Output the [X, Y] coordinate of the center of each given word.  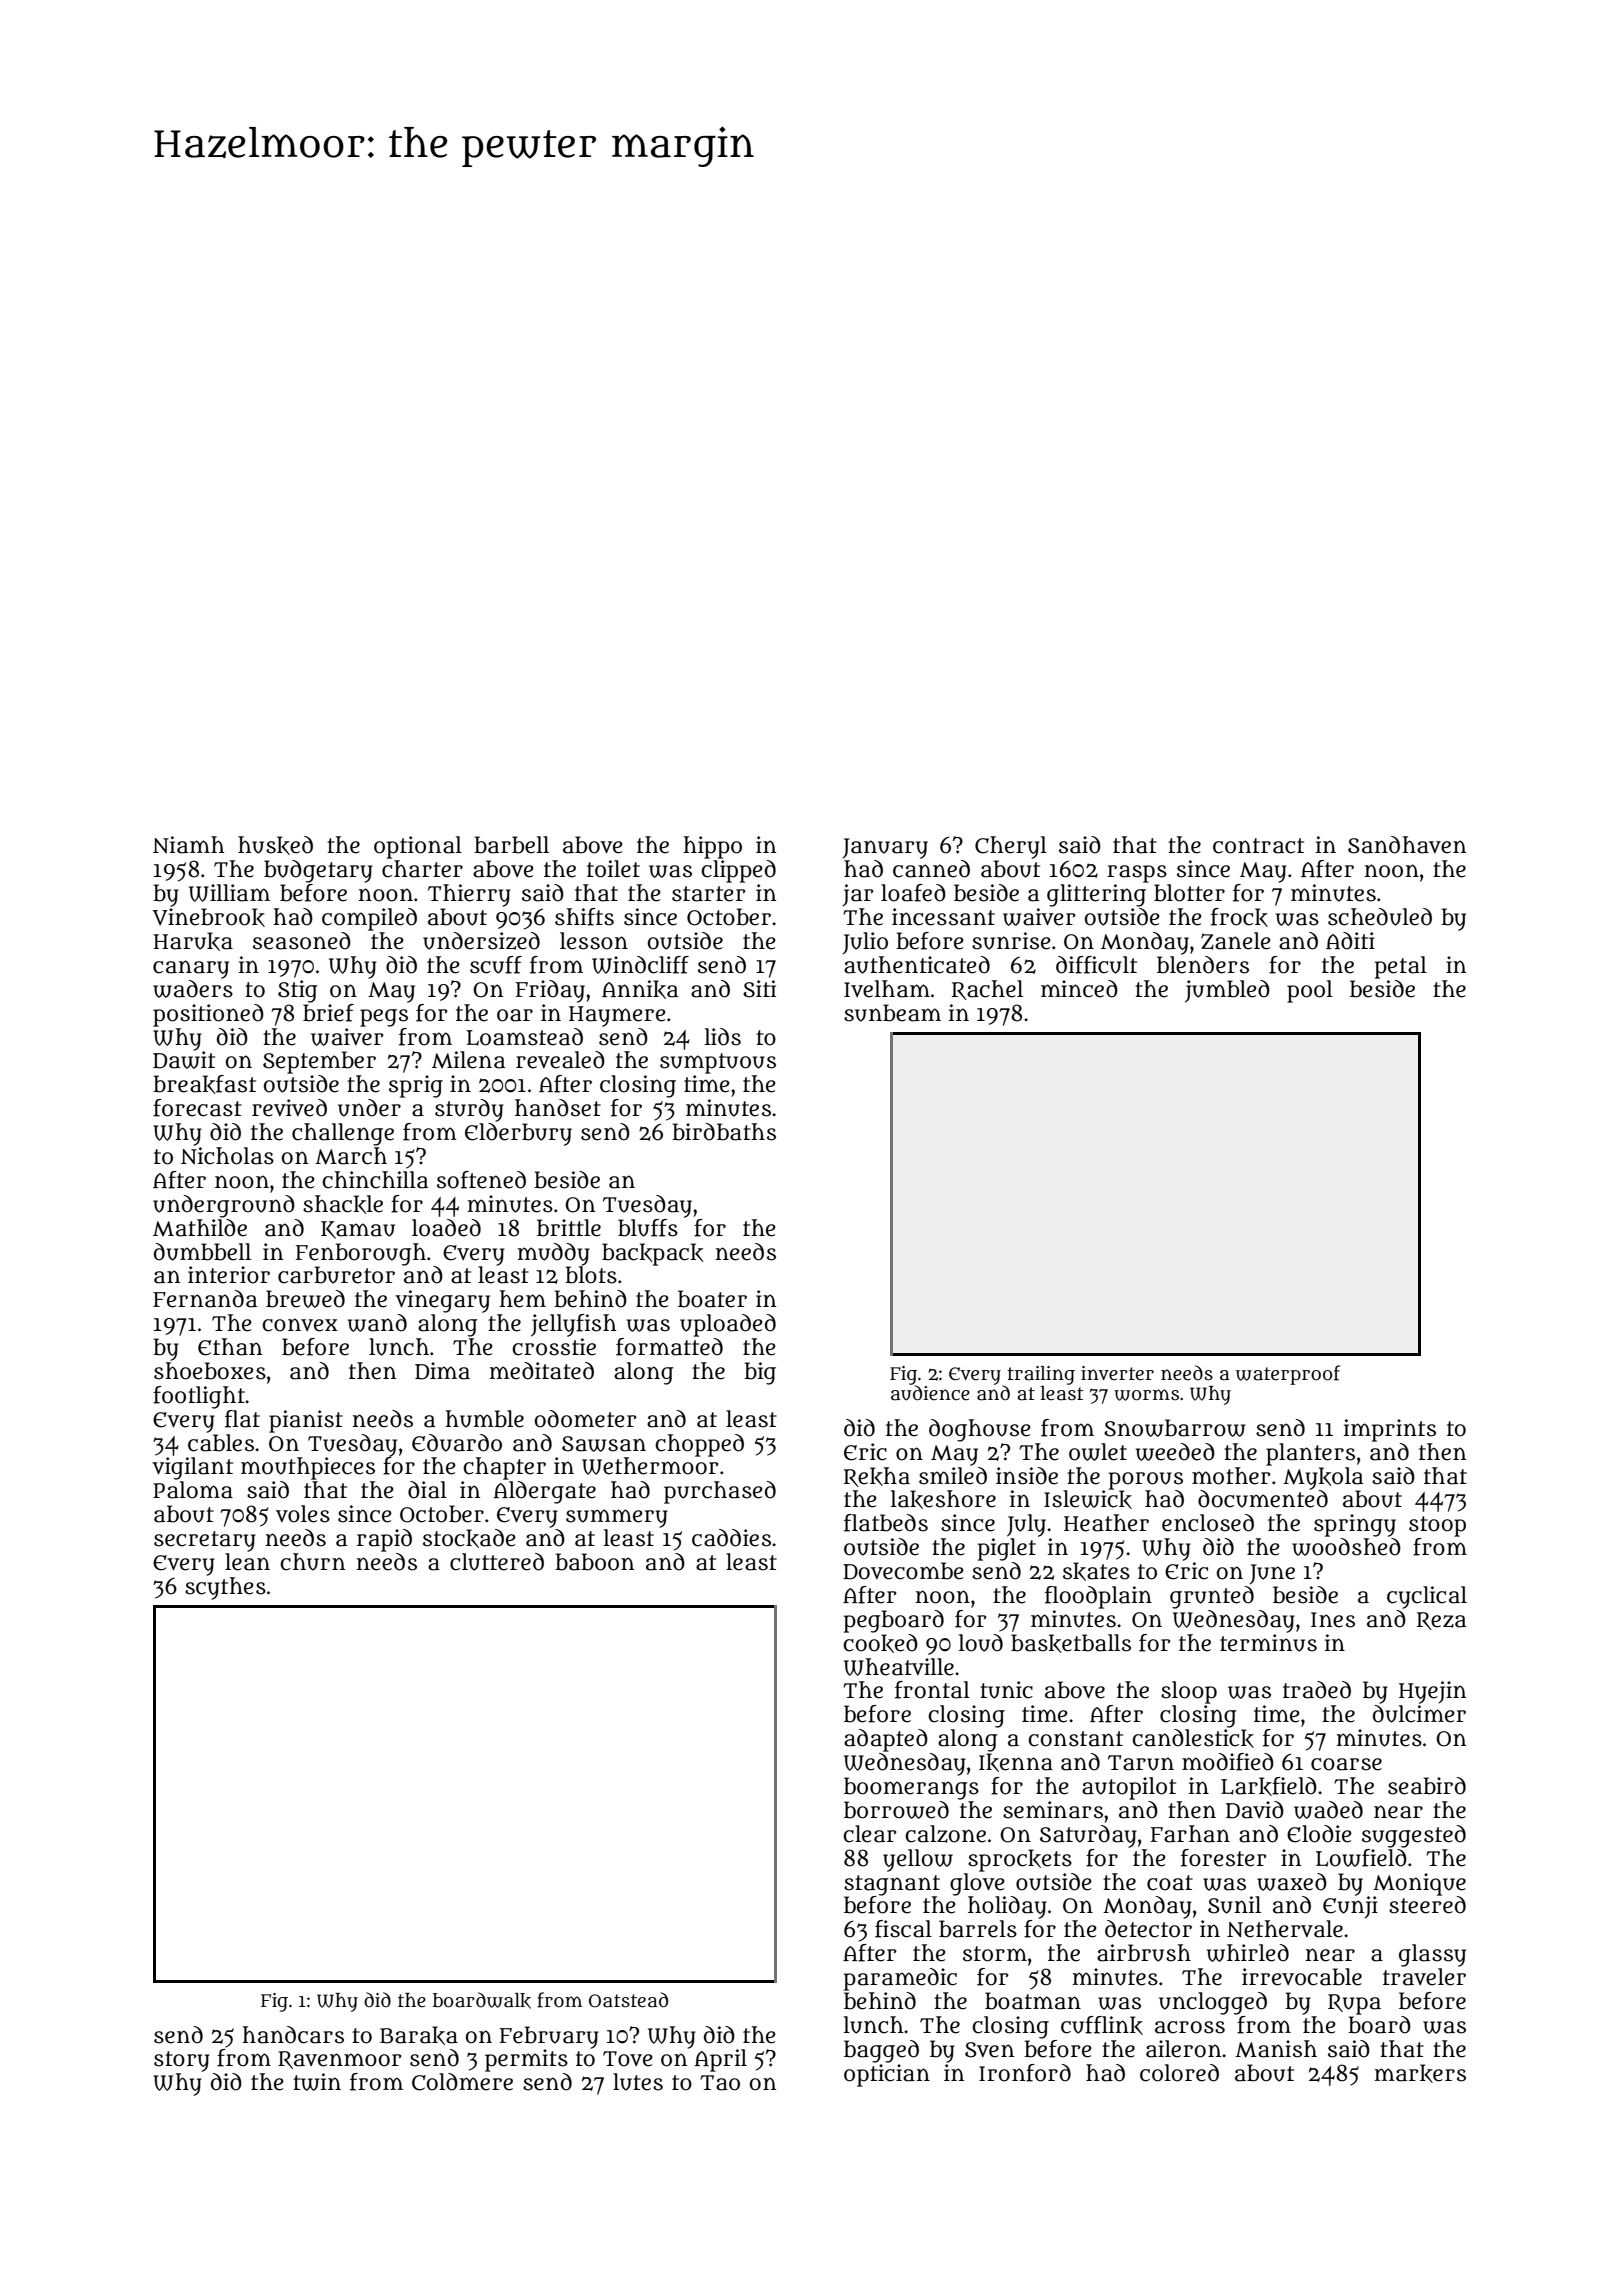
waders [193, 989]
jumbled [1227, 991]
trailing [1041, 1375]
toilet [613, 869]
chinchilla [375, 1180]
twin [317, 2082]
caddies [731, 1538]
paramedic [900, 1979]
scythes [225, 1588]
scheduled [1380, 917]
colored [1179, 2073]
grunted [1212, 1597]
